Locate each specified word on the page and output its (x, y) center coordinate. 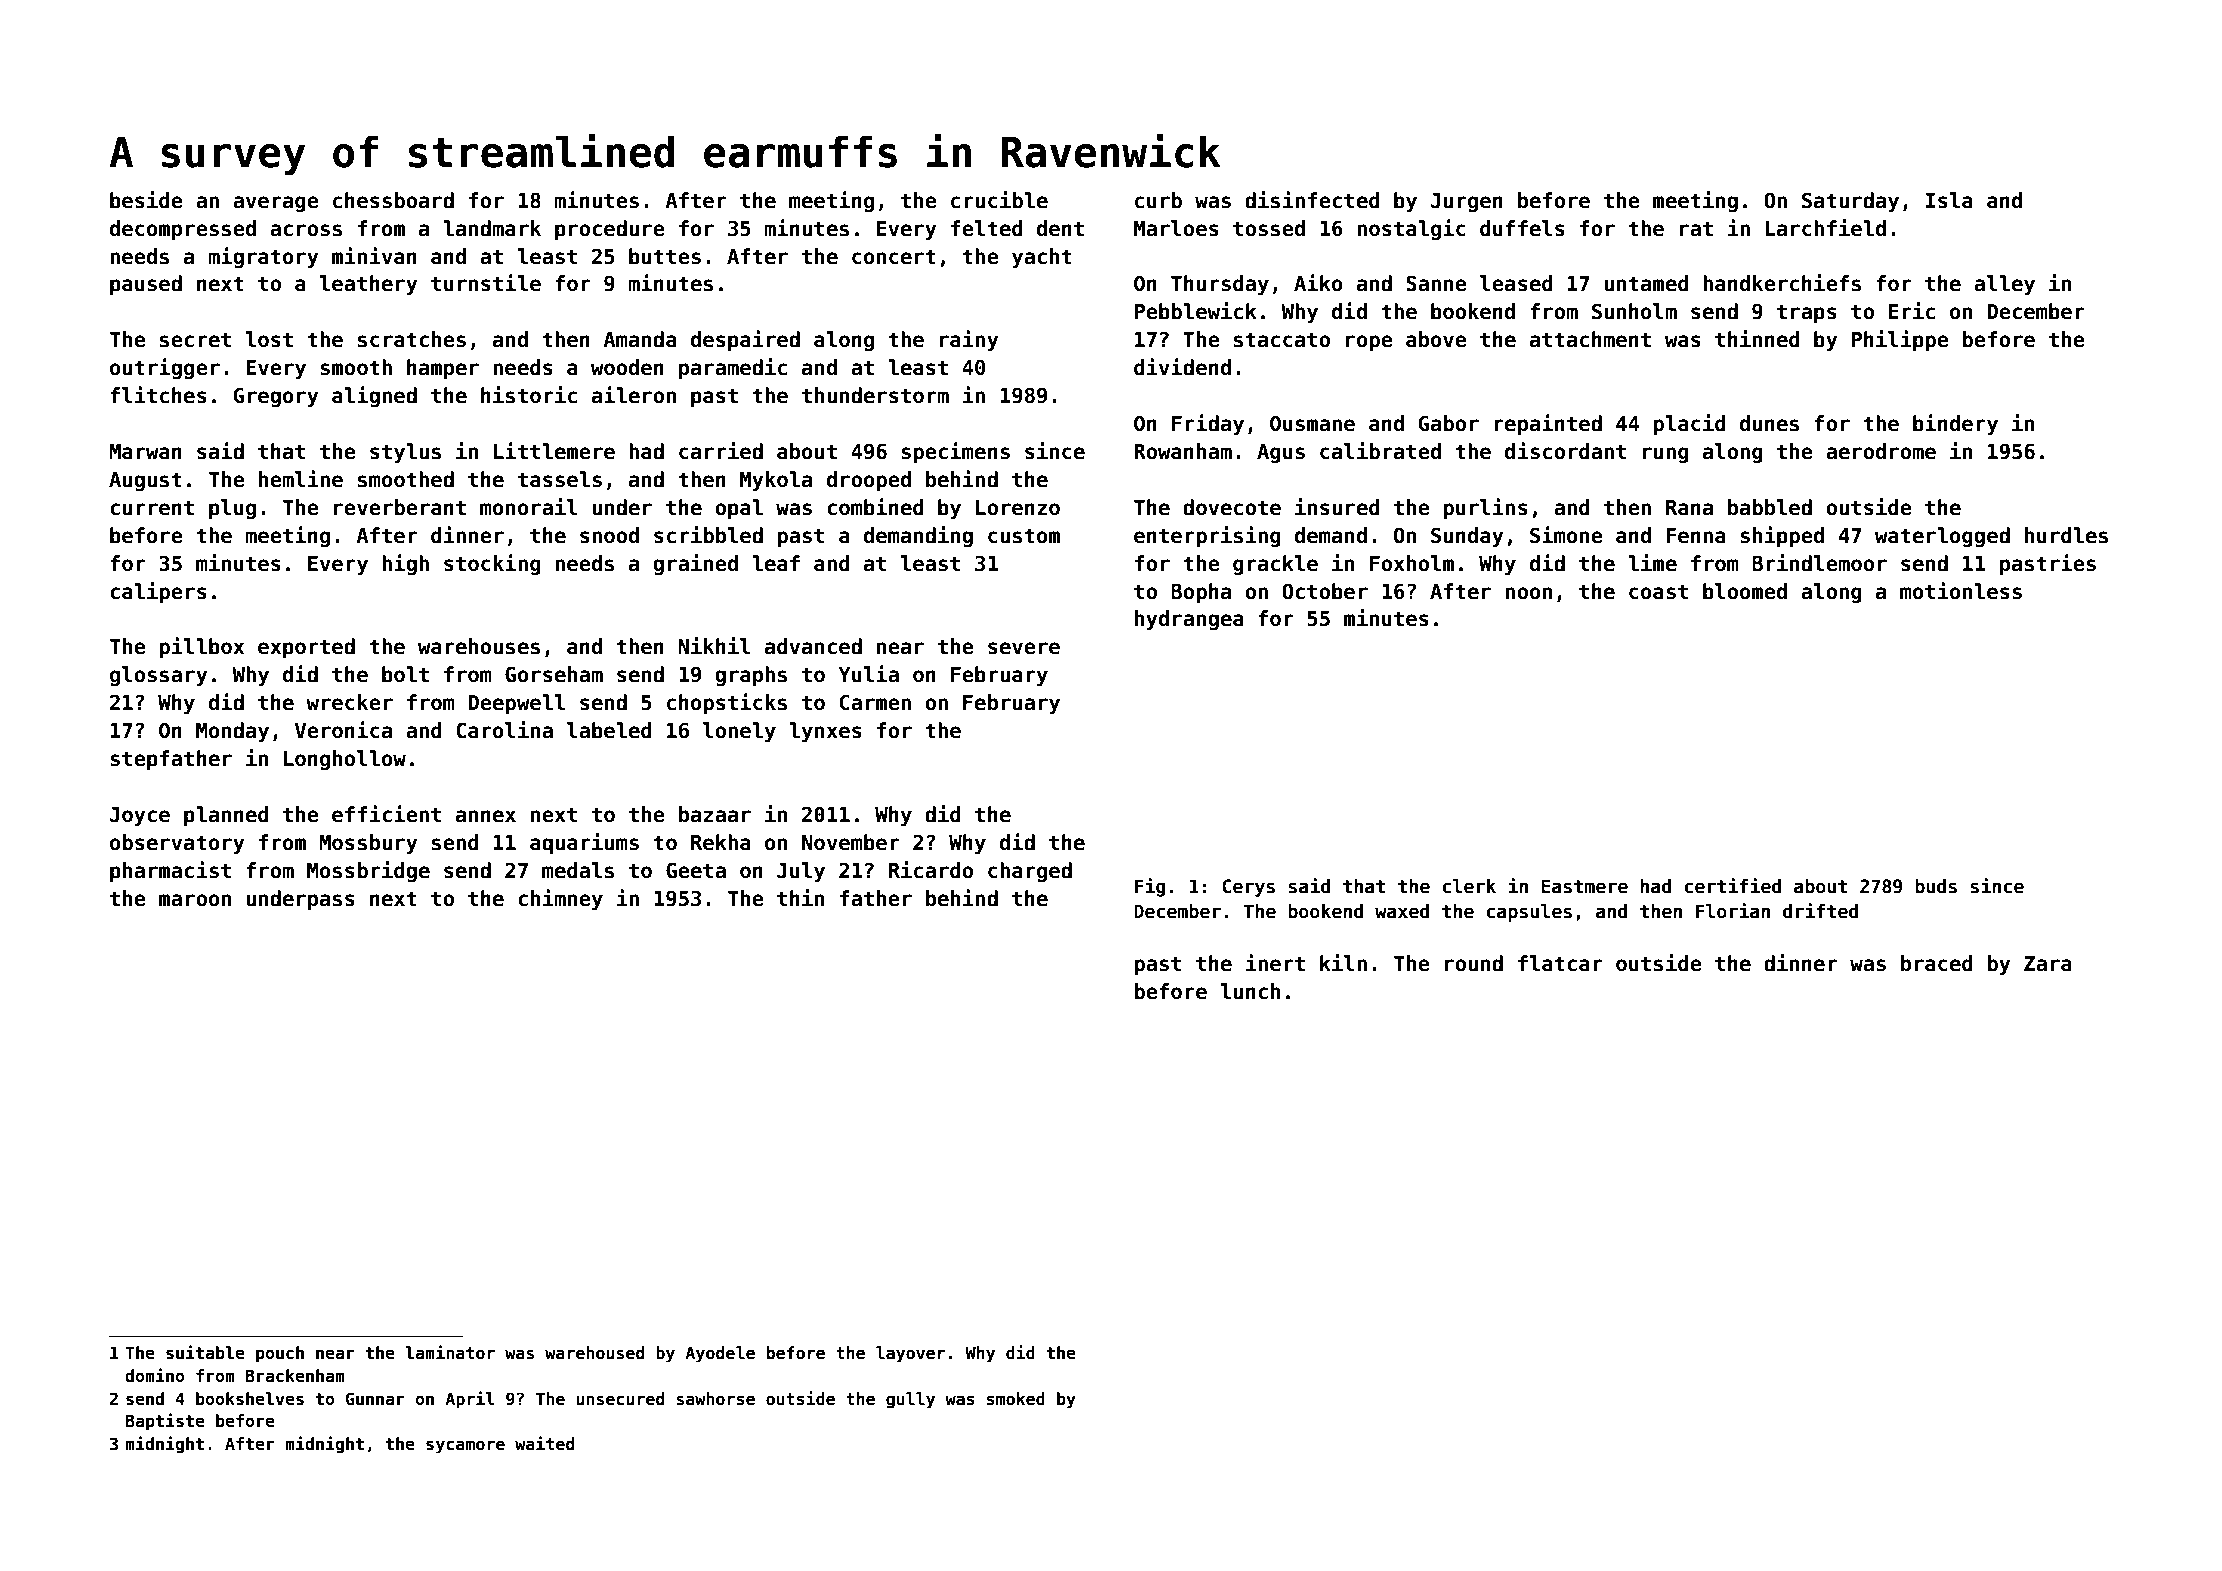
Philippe (1900, 340)
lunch (1250, 991)
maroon (195, 900)
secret (195, 340)
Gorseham (554, 674)
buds (1936, 886)
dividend (1182, 367)
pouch (280, 1354)
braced (1937, 963)
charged (1030, 872)
